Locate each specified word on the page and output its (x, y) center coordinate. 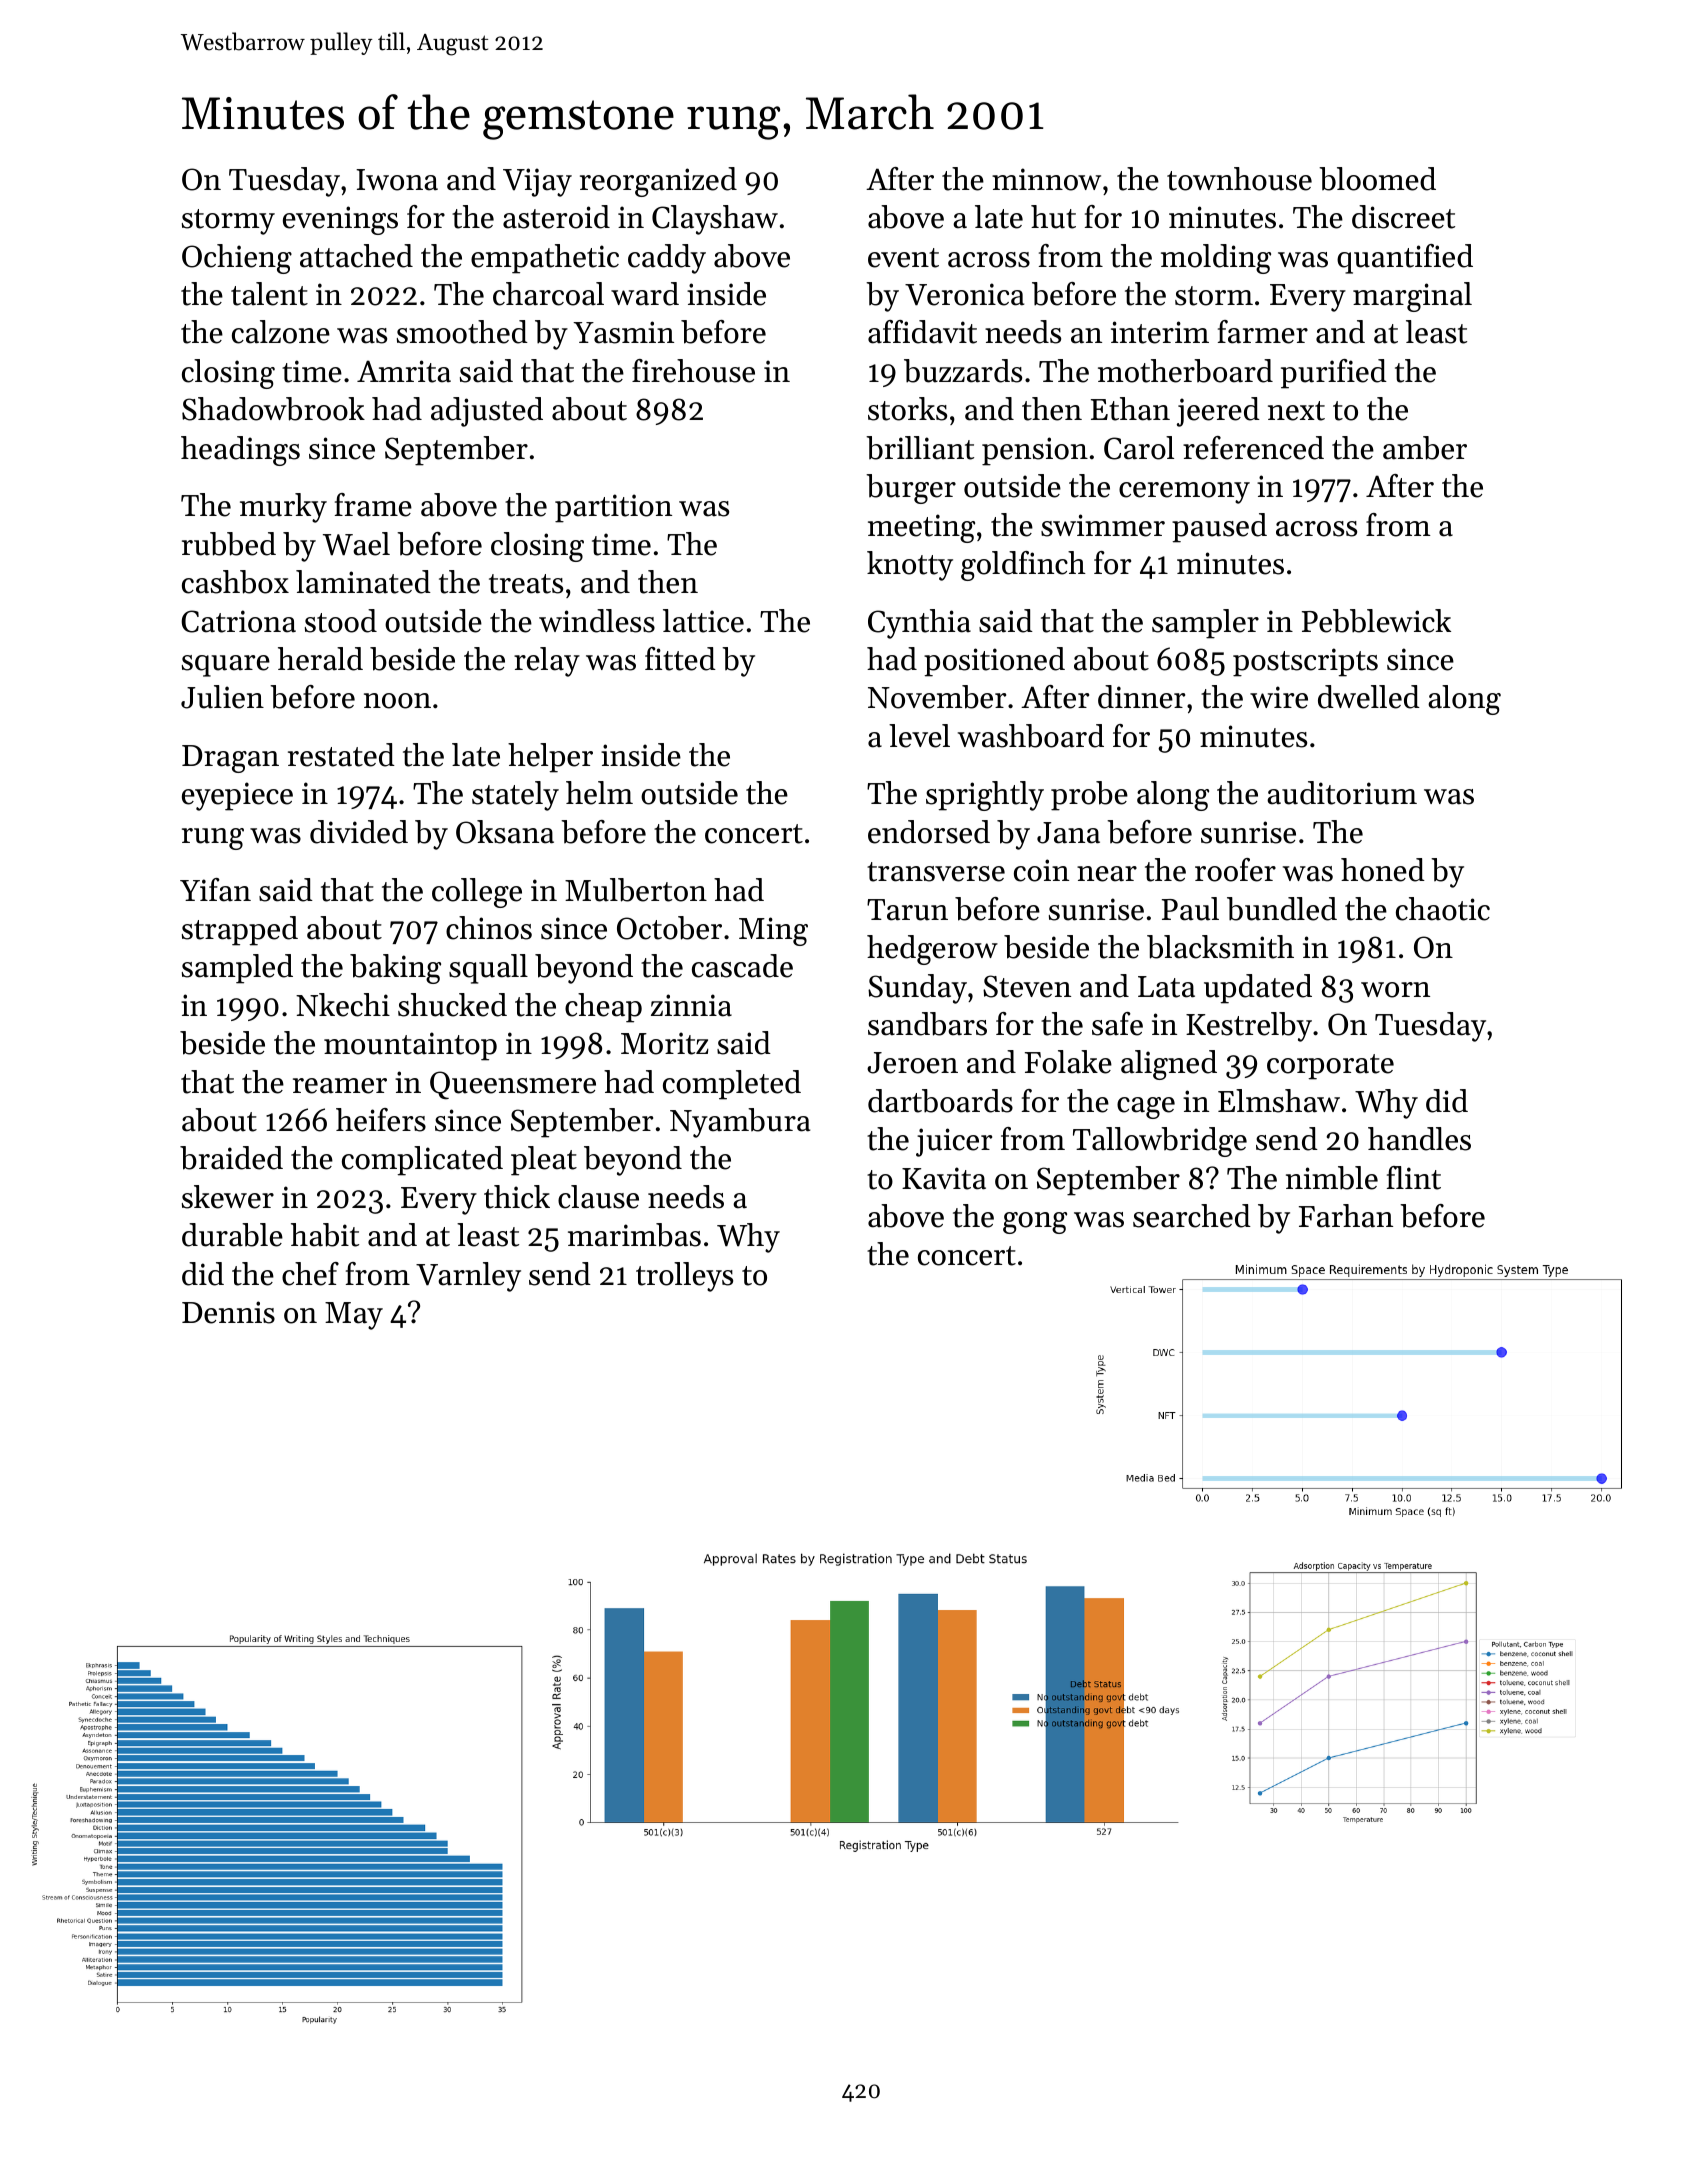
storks (907, 409)
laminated (363, 582)
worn (1395, 990)
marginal (1412, 297)
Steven (1027, 986)
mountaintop (410, 1046)
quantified (1405, 259)
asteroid (556, 217)
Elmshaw (1279, 1101)
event (903, 258)
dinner (1141, 697)
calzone (281, 332)
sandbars (927, 1024)
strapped (240, 931)
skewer (228, 1197)
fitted (680, 659)
